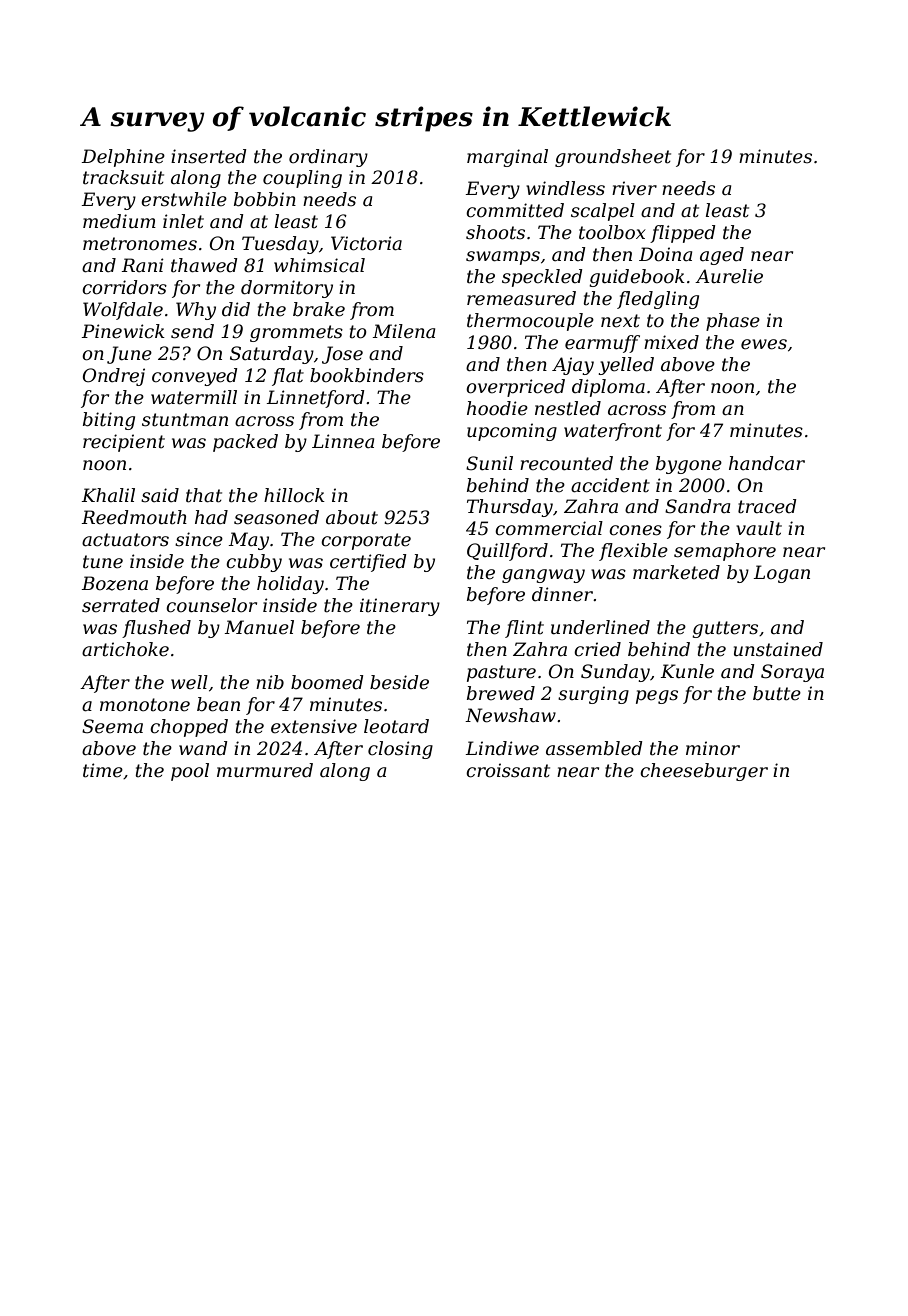 The width and height of the screenshot is (908, 1316). Describe the element at coordinates (704, 772) in the screenshot. I see `cheeseburger` at that location.
